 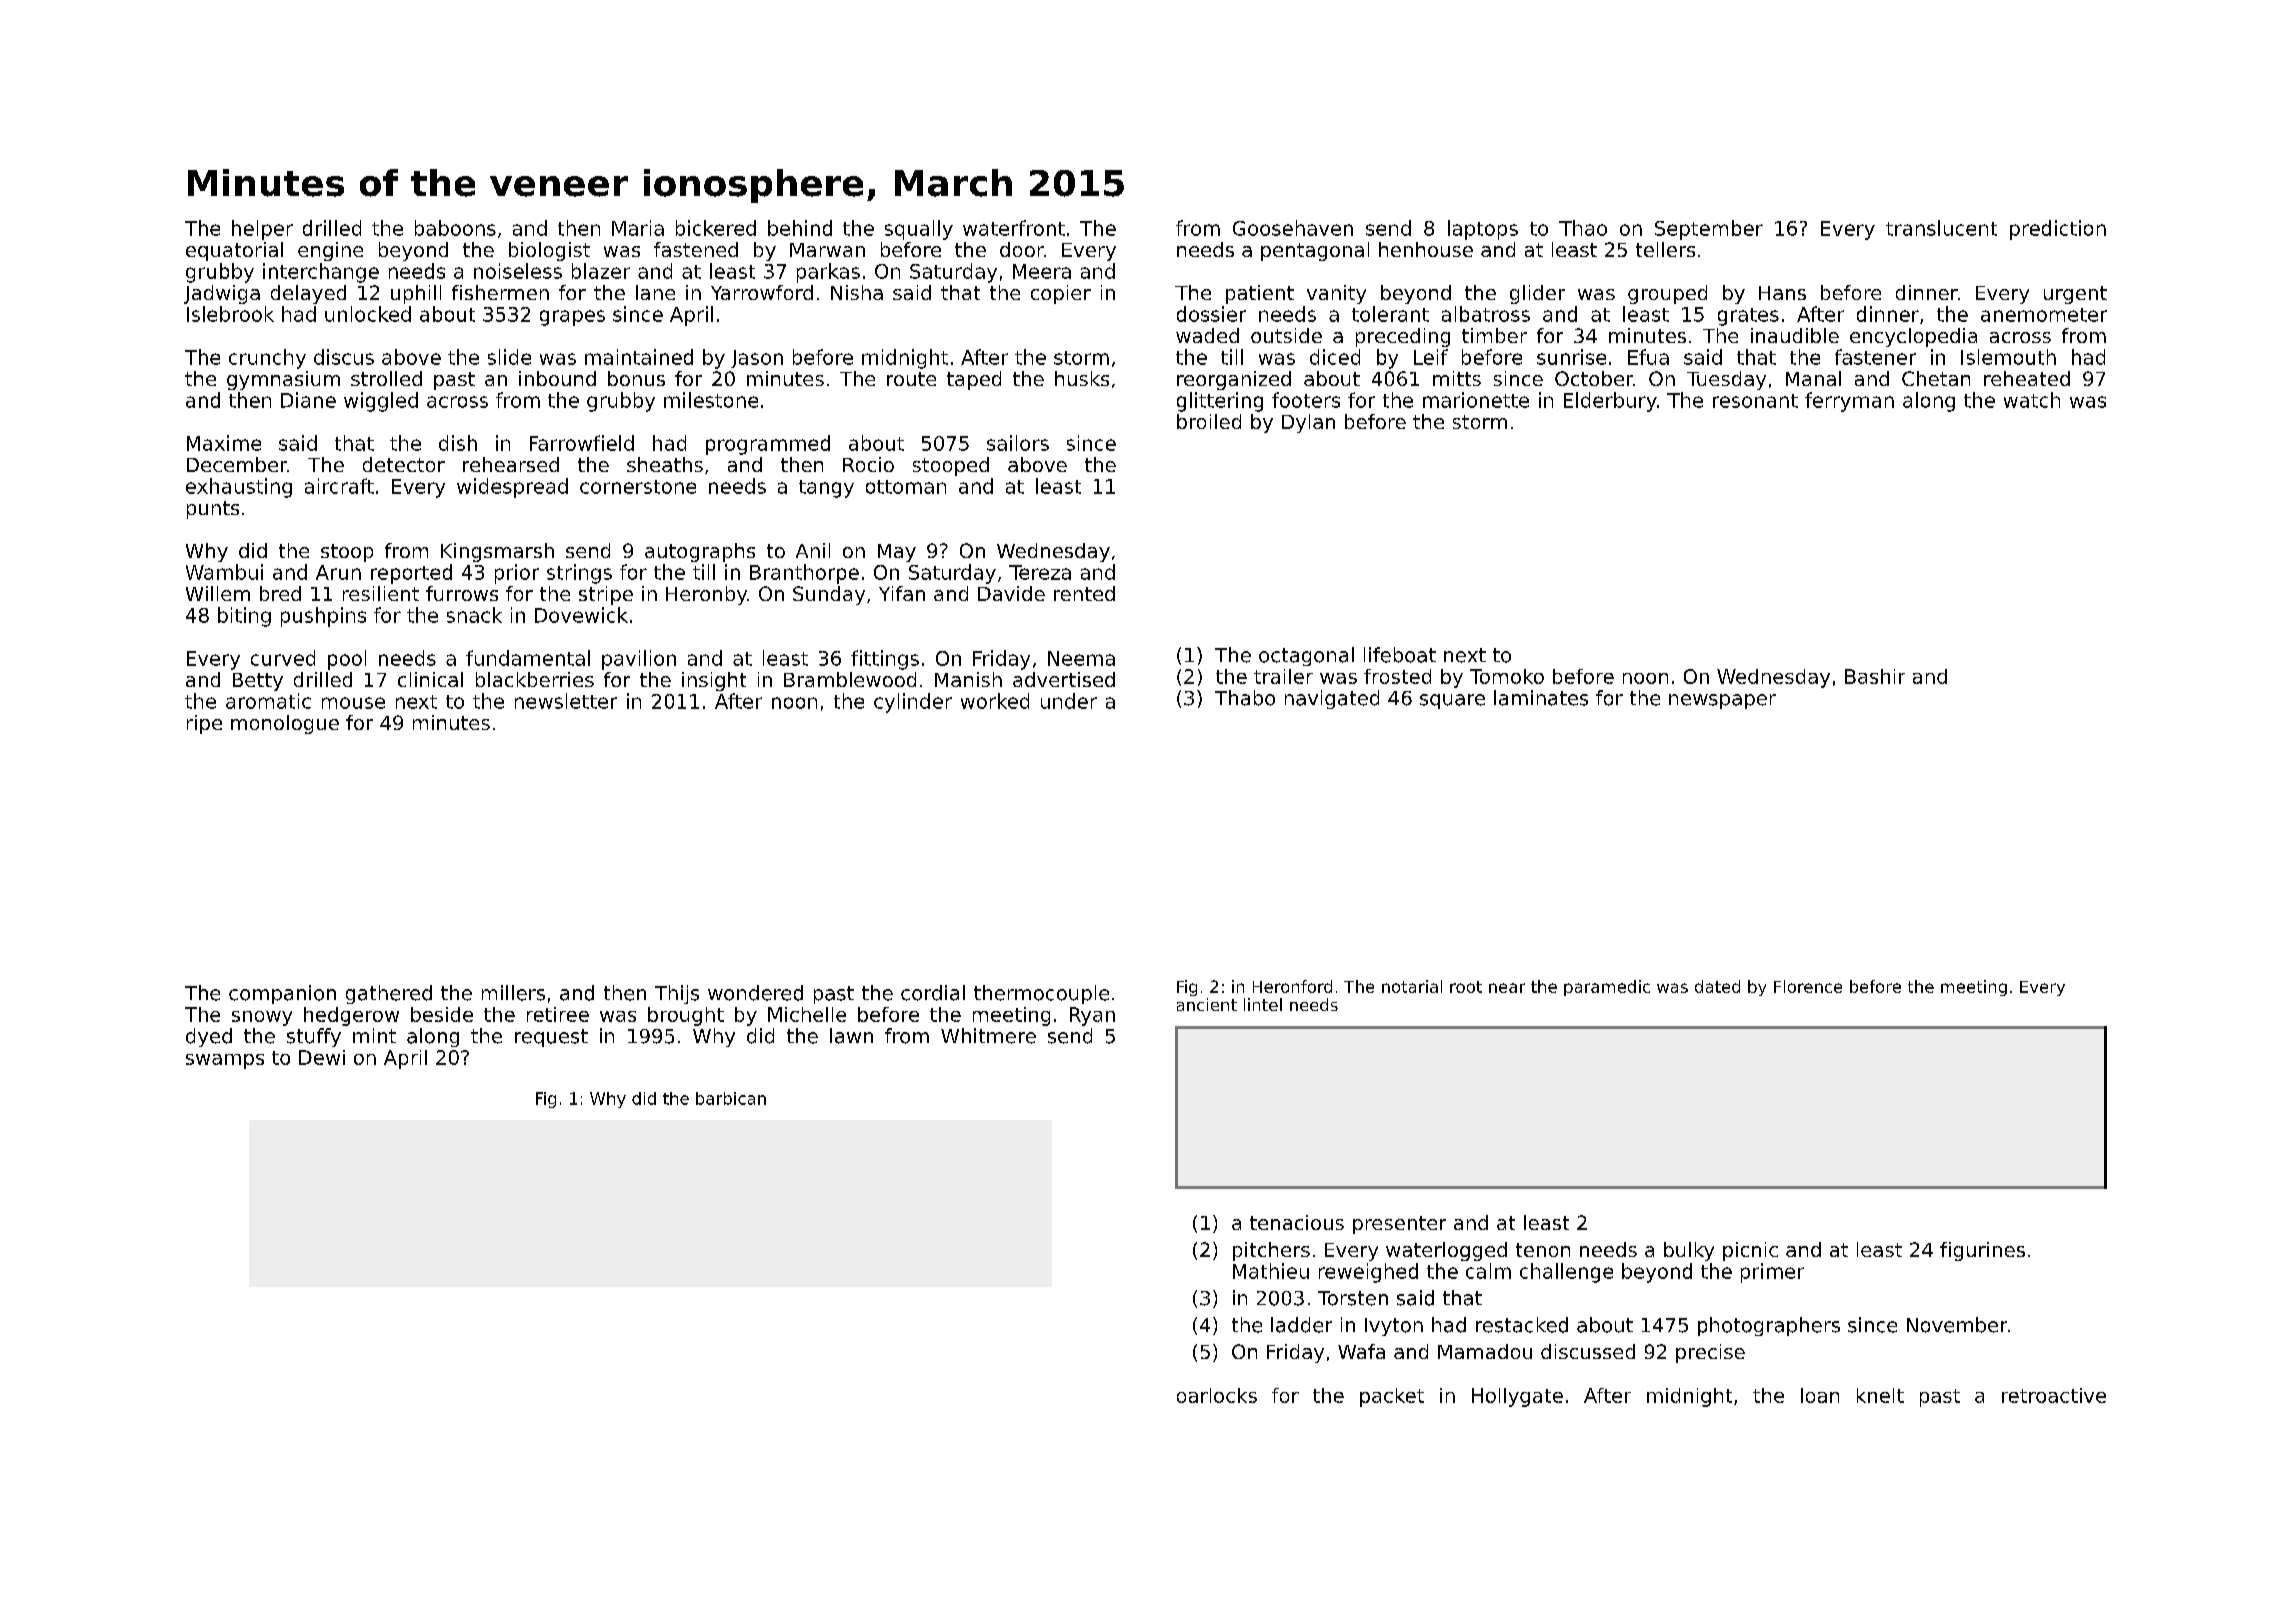 What do you see at coordinates (209, 1037) in the screenshot?
I see `dyed` at bounding box center [209, 1037].
